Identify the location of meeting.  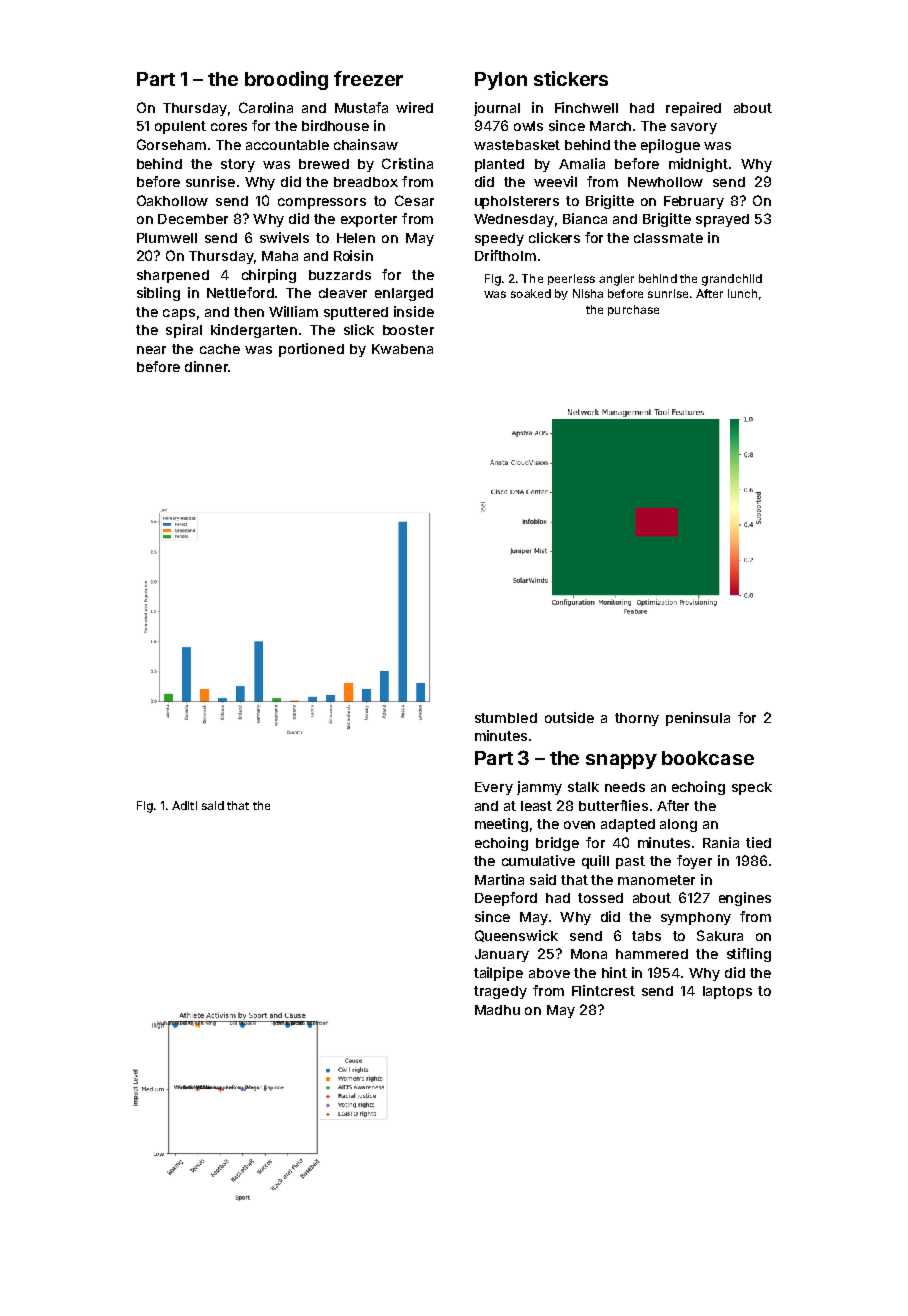
(501, 825).
